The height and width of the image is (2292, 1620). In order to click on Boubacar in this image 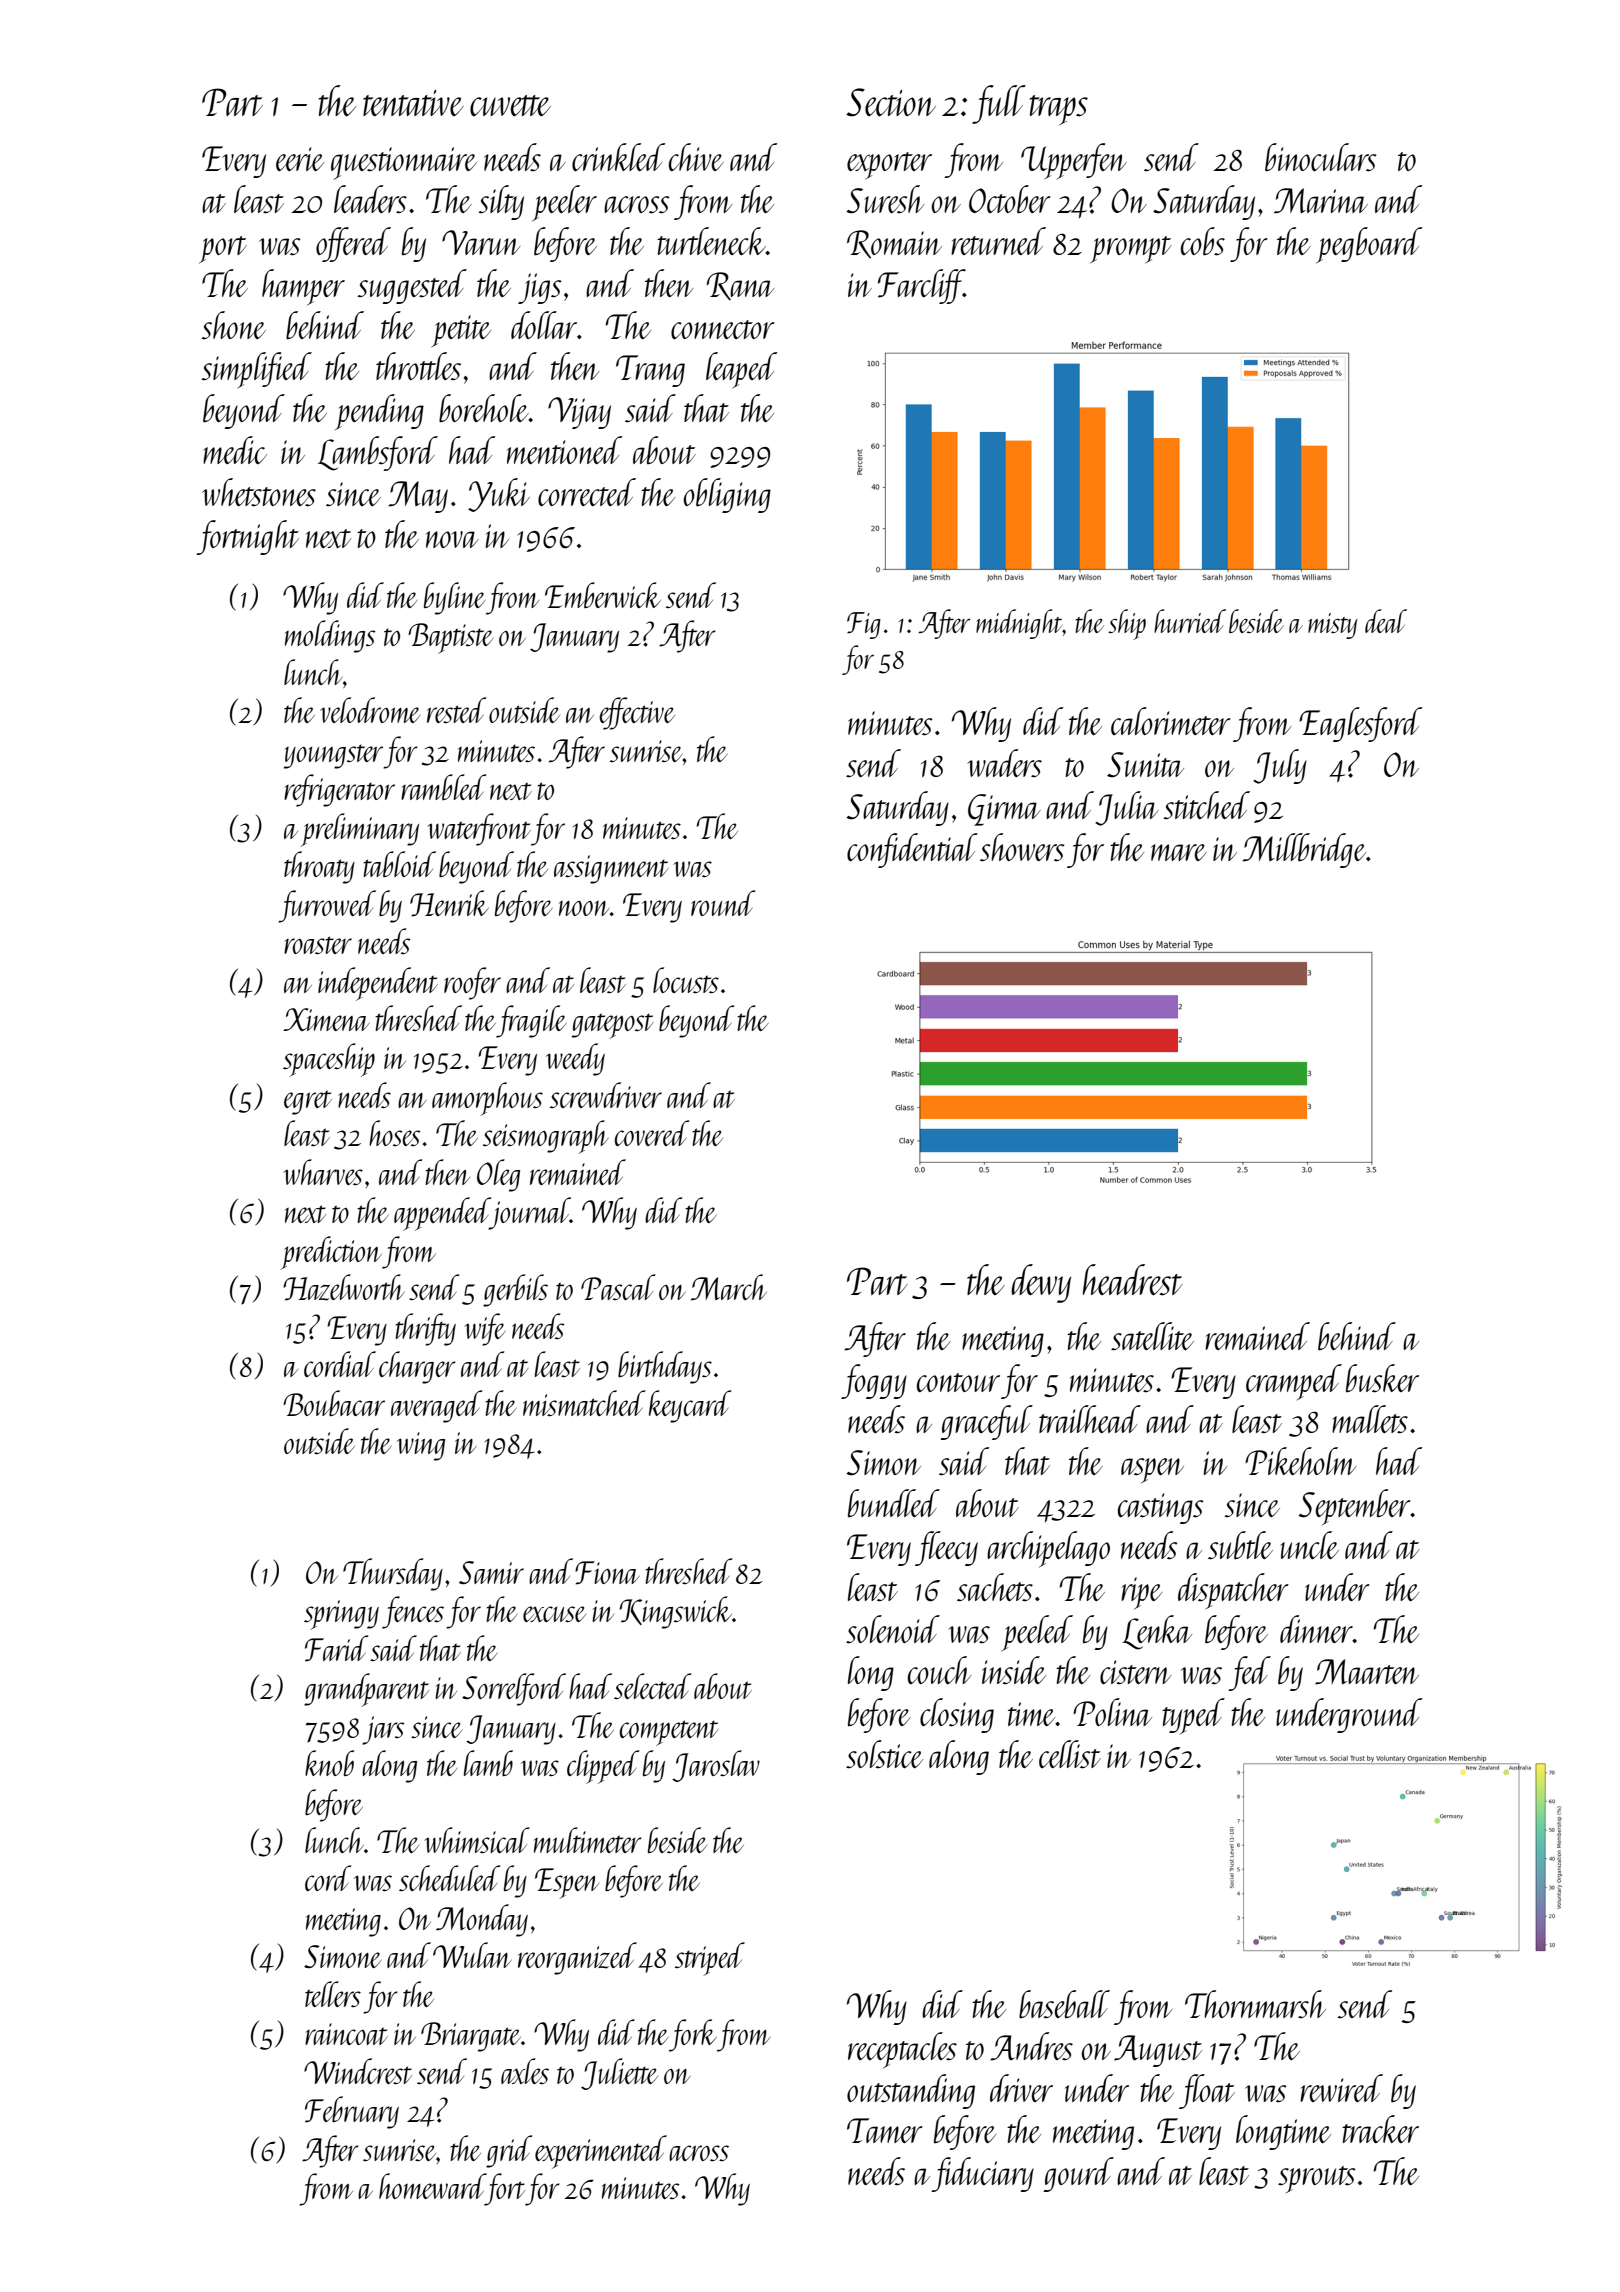, I will do `click(334, 1403)`.
